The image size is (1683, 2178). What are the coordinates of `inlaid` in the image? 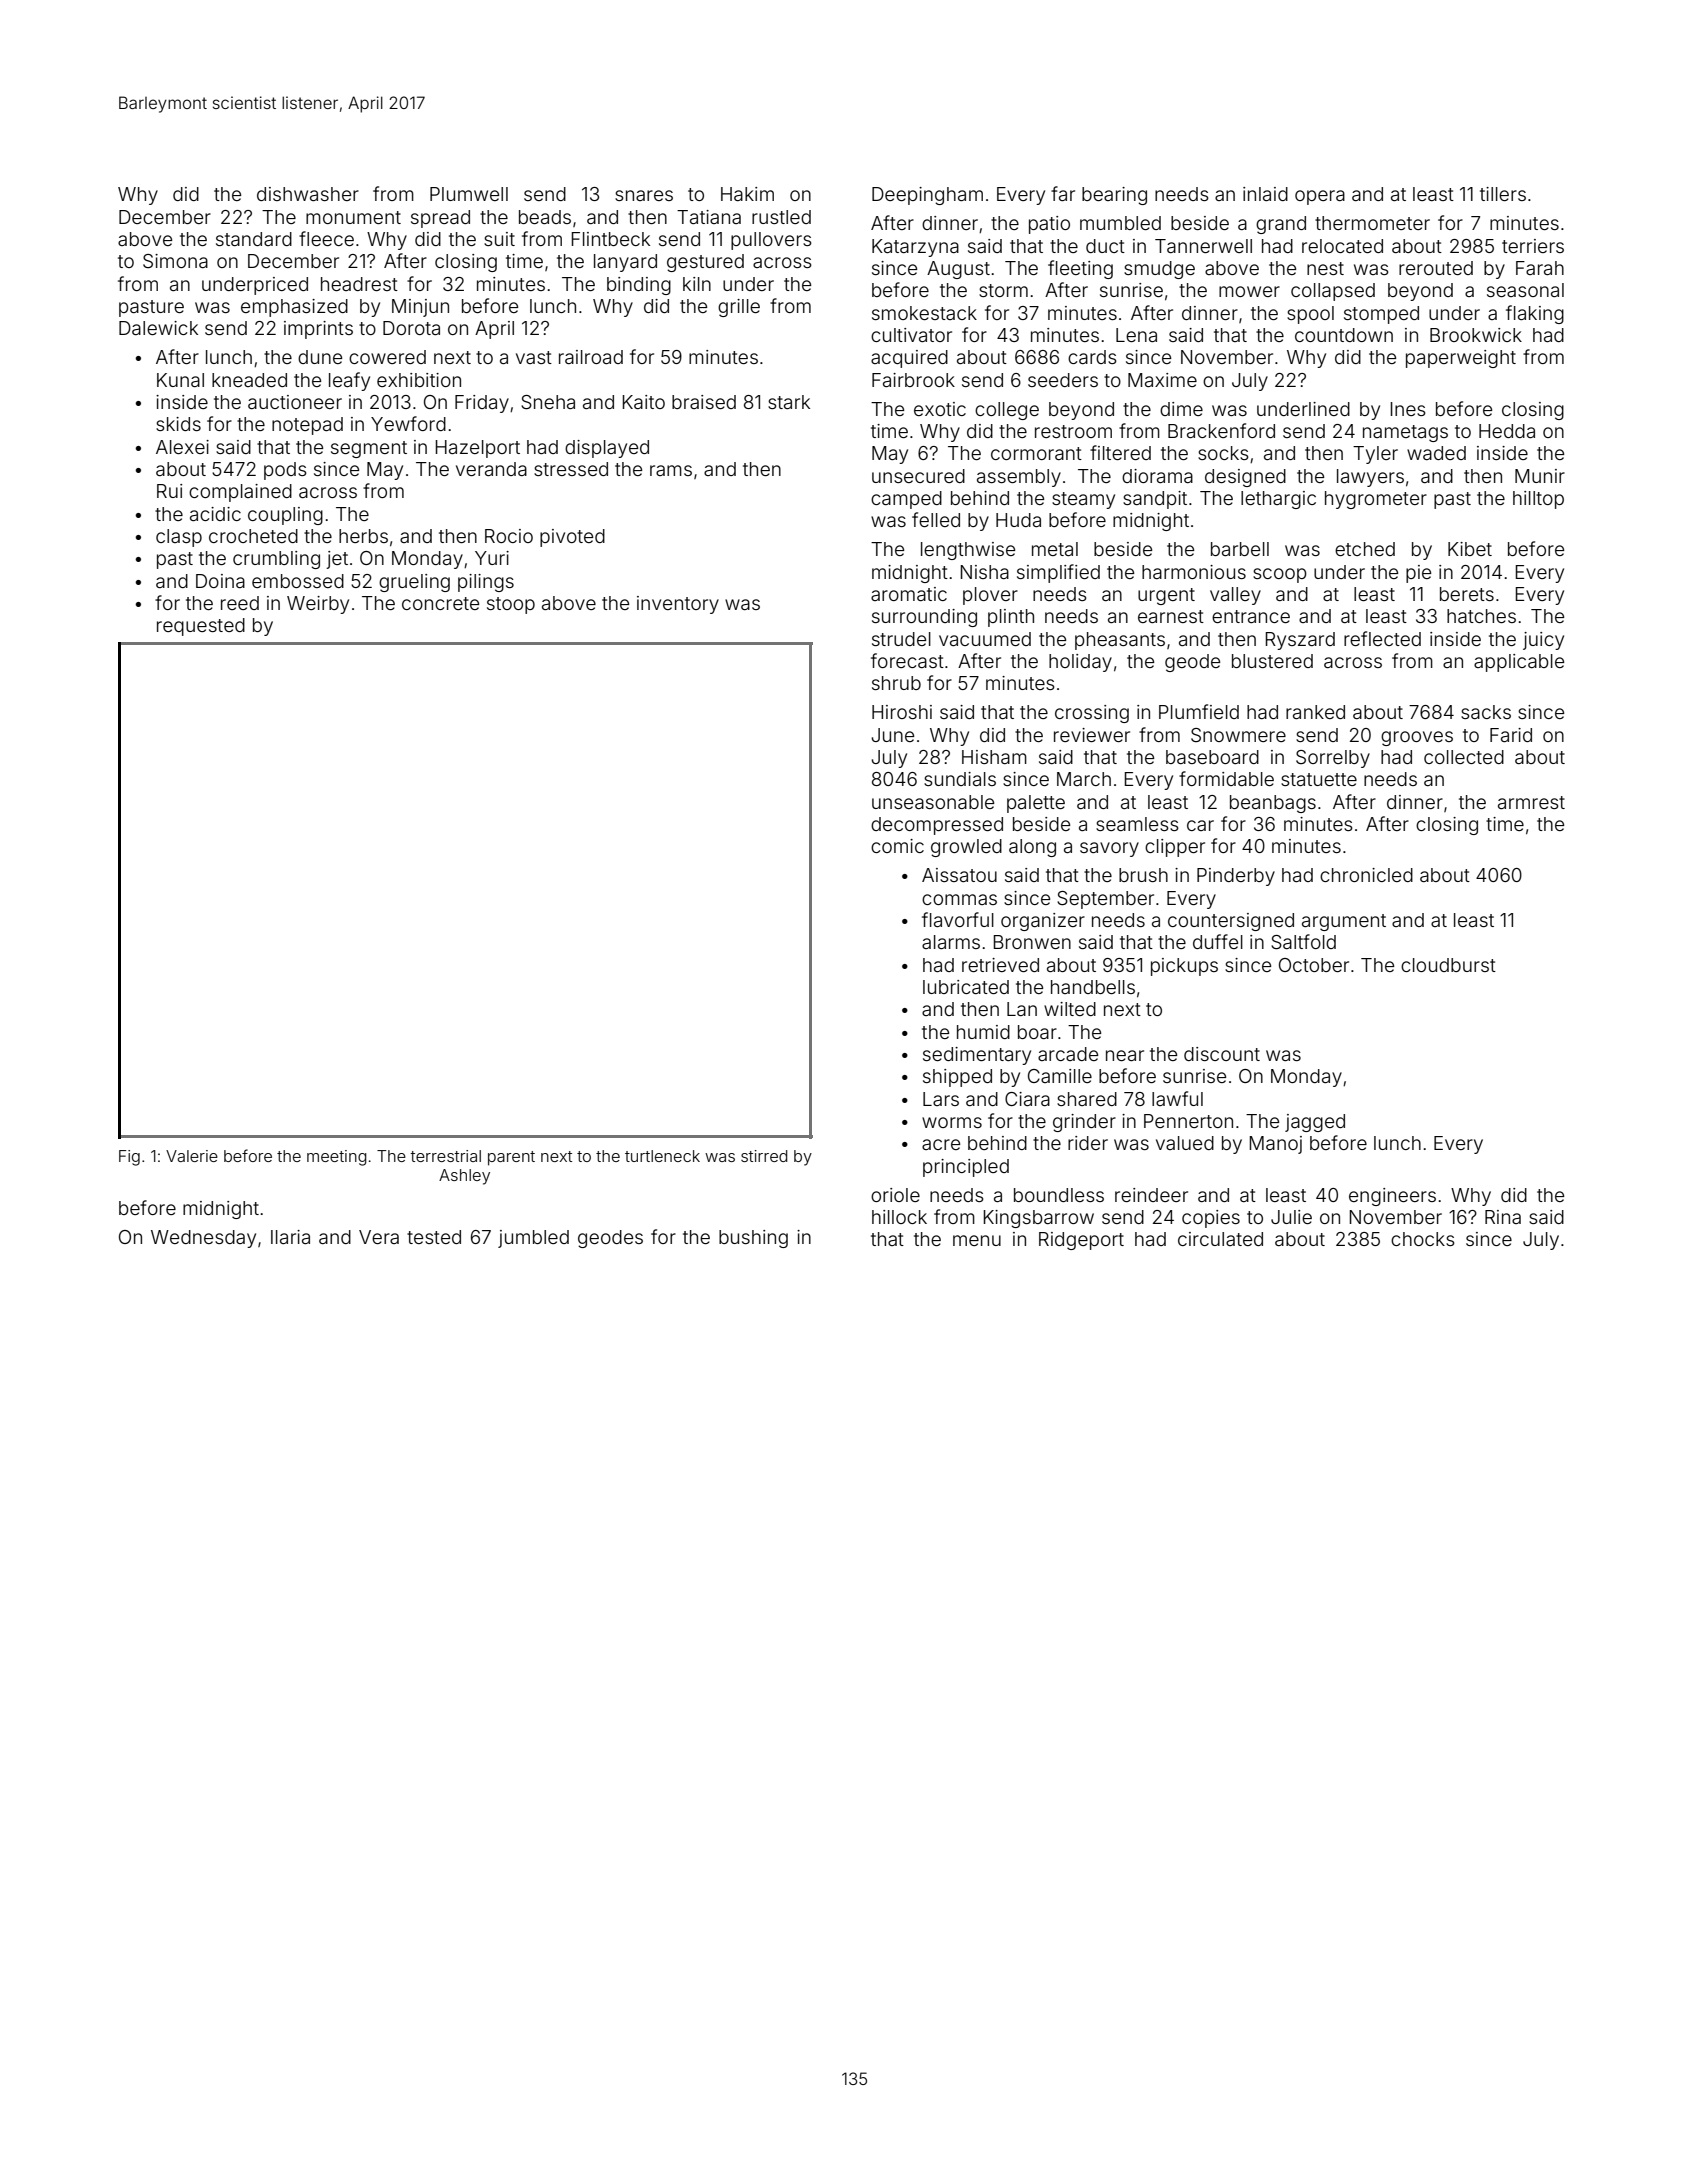 It's located at (1265, 194).
